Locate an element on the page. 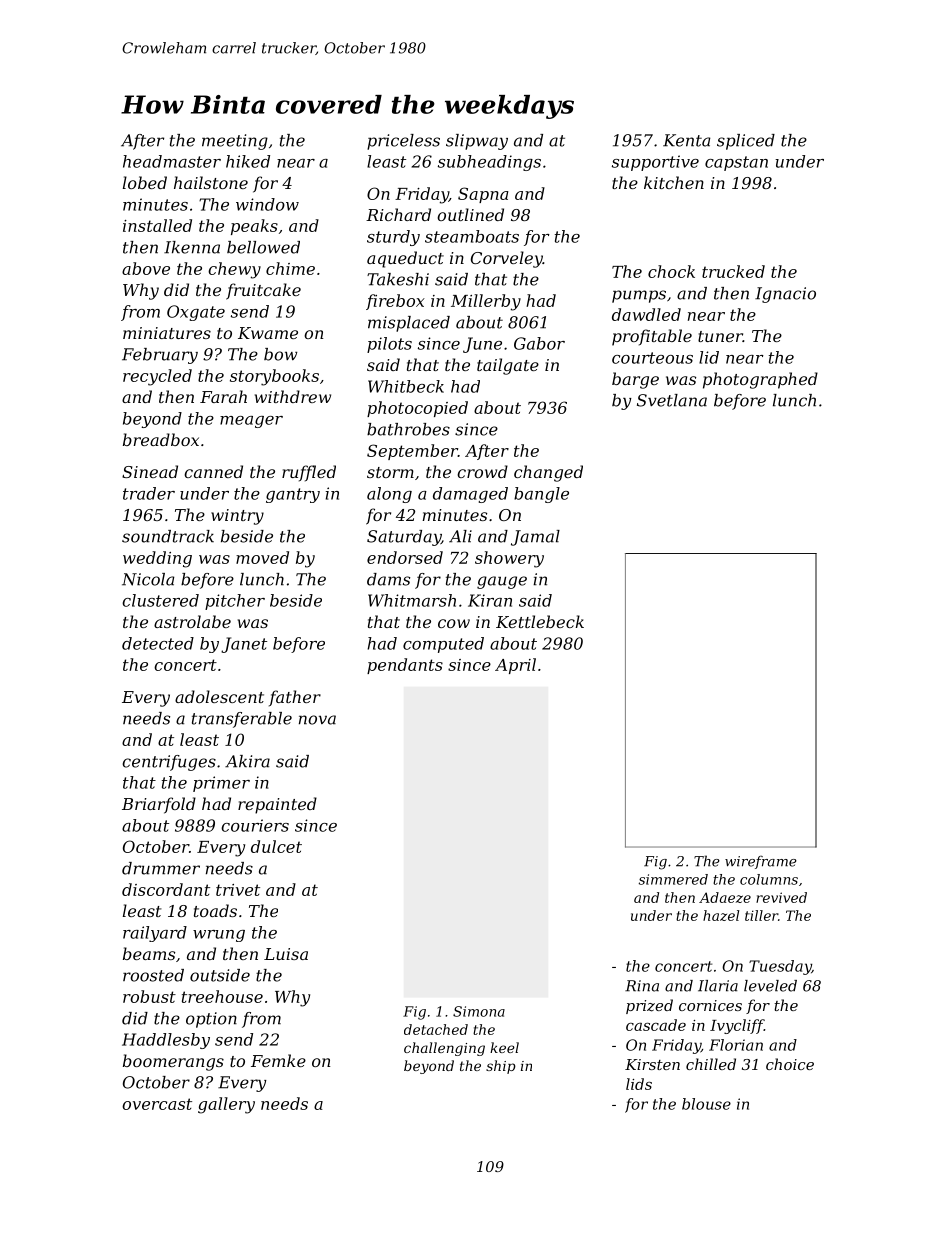 Image resolution: width=952 pixels, height=1233 pixels. Kenta is located at coordinates (686, 140).
